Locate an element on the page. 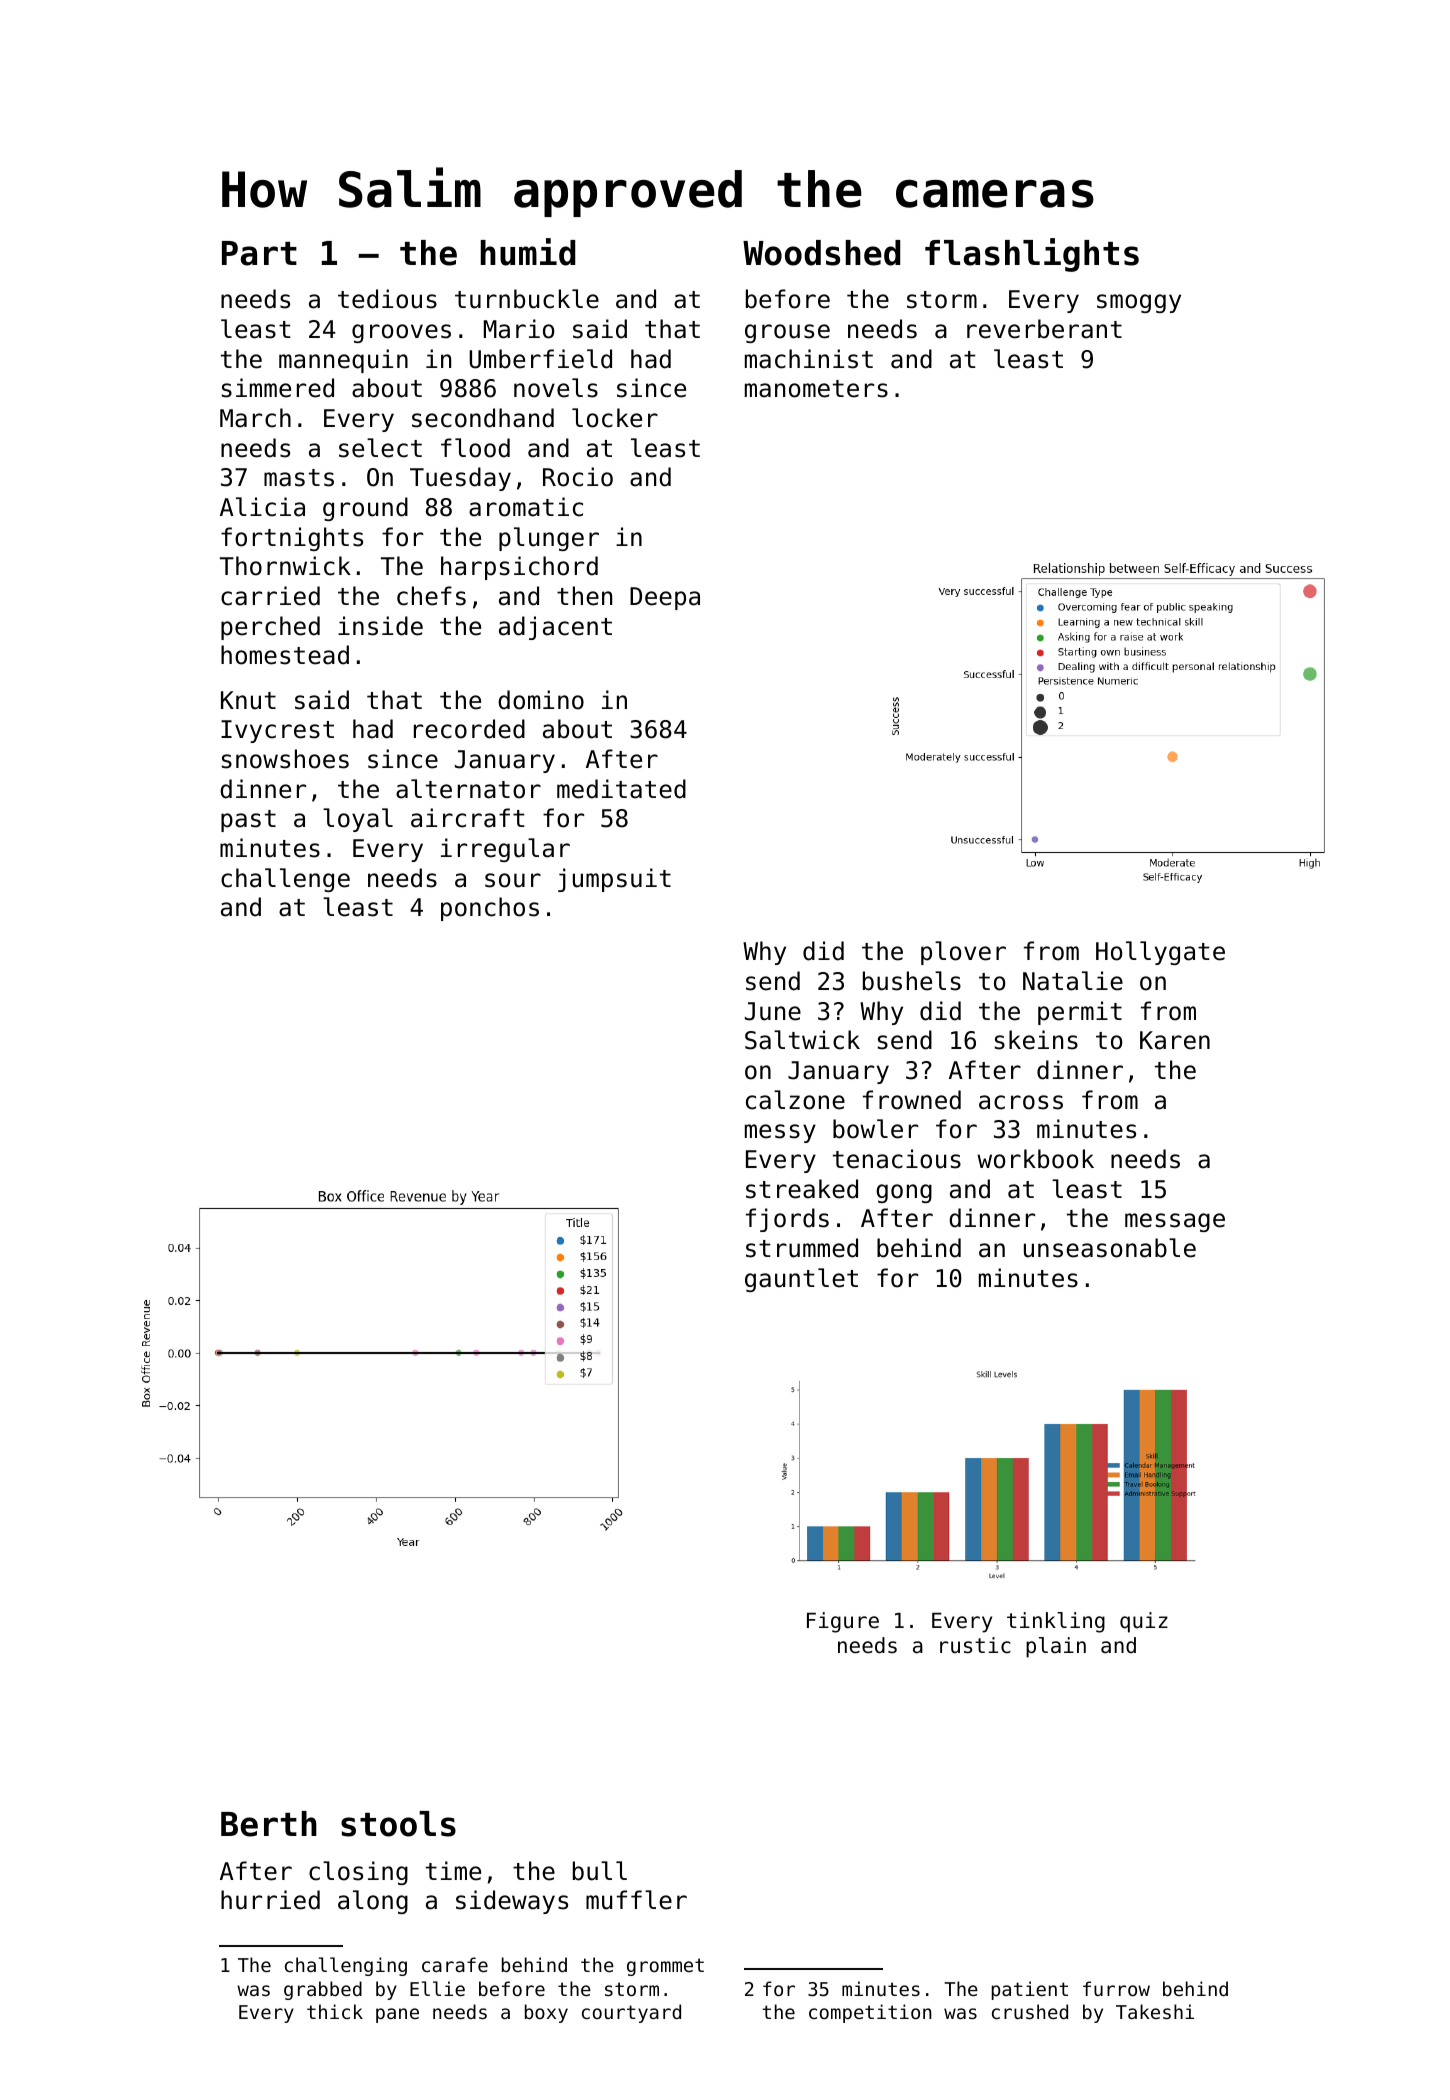  humid is located at coordinates (528, 252).
